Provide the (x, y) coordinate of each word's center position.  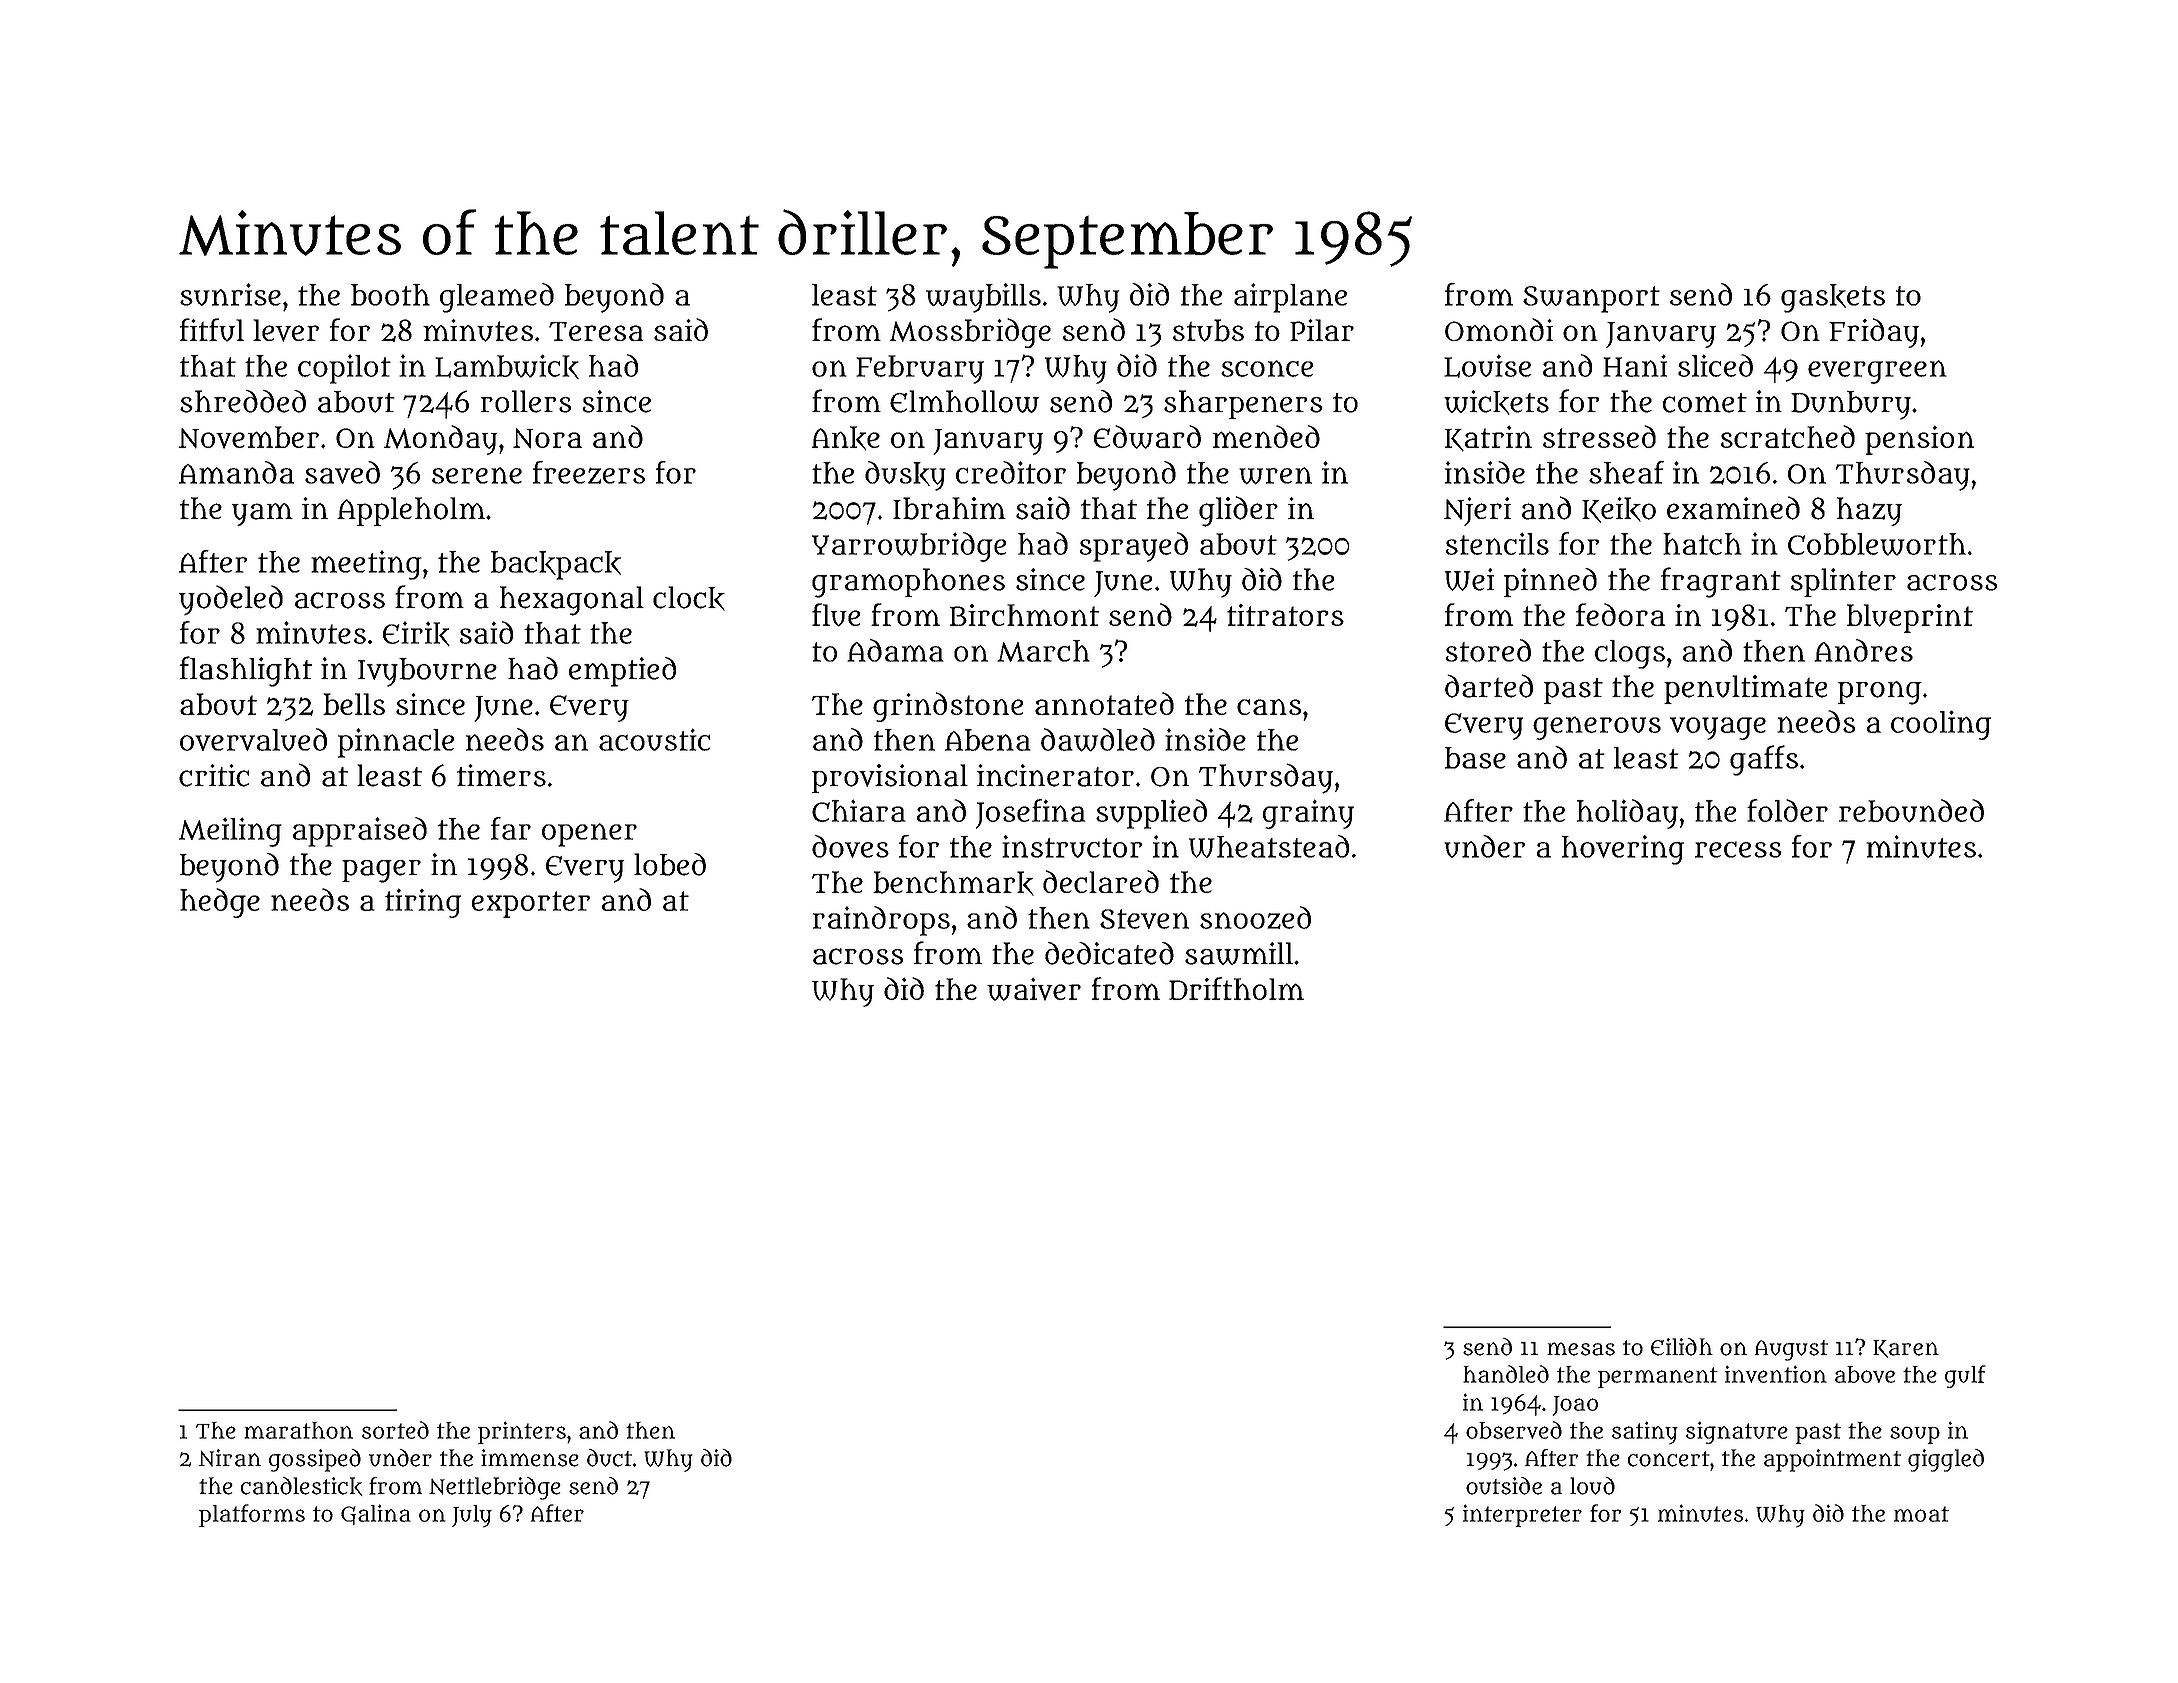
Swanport (1591, 299)
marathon (298, 1430)
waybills (983, 298)
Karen (1906, 1349)
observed (1514, 1430)
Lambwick (507, 366)
